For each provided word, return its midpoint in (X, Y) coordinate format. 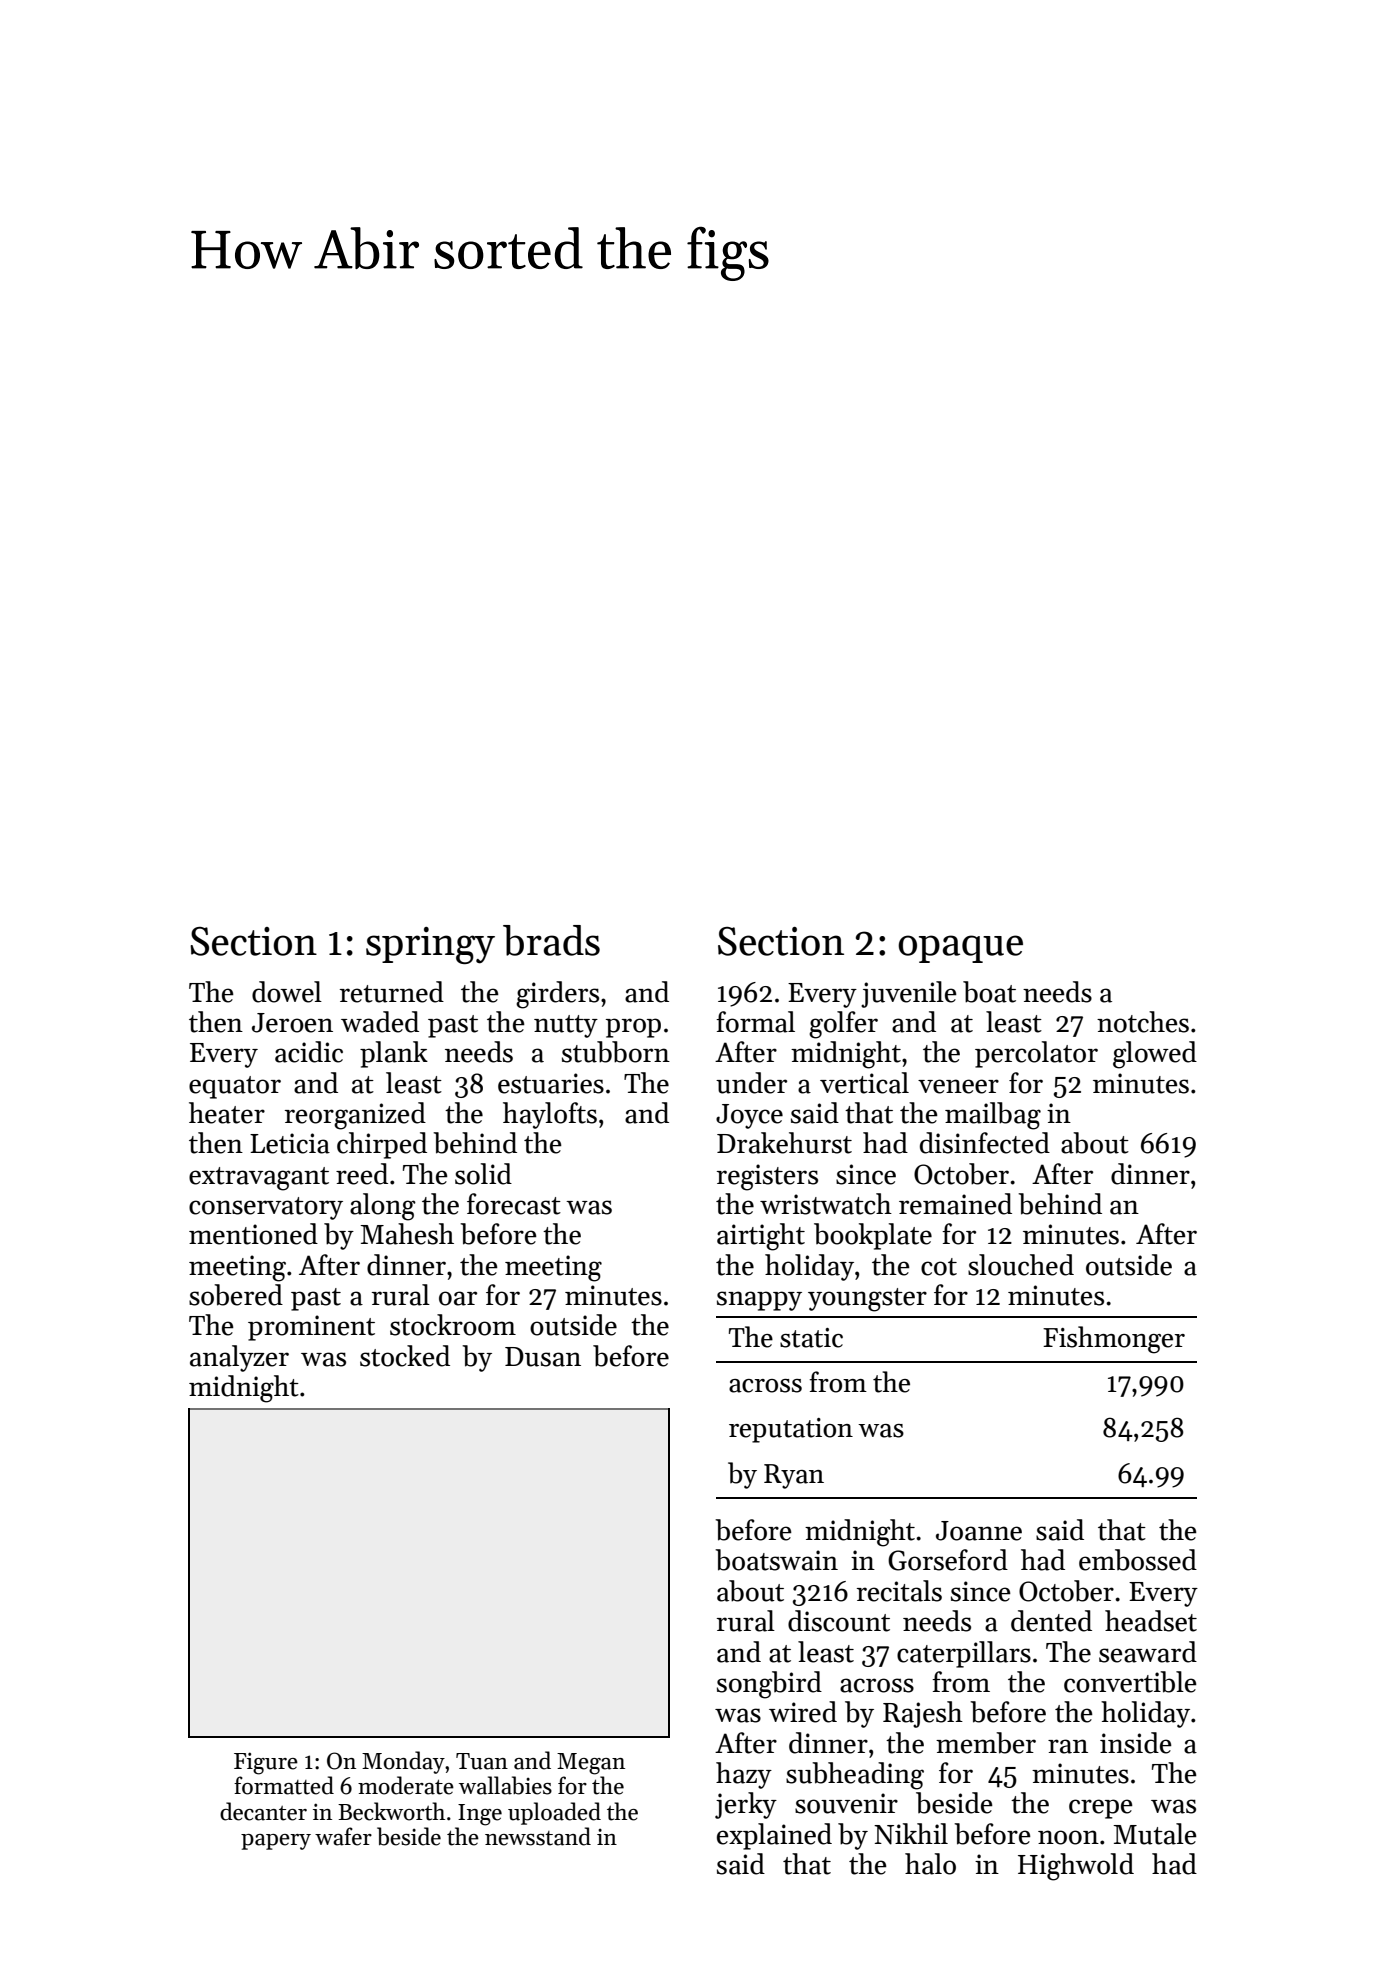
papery (276, 1842)
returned (392, 992)
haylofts (550, 1115)
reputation (791, 1430)
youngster (867, 1300)
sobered (236, 1295)
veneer (958, 1086)
